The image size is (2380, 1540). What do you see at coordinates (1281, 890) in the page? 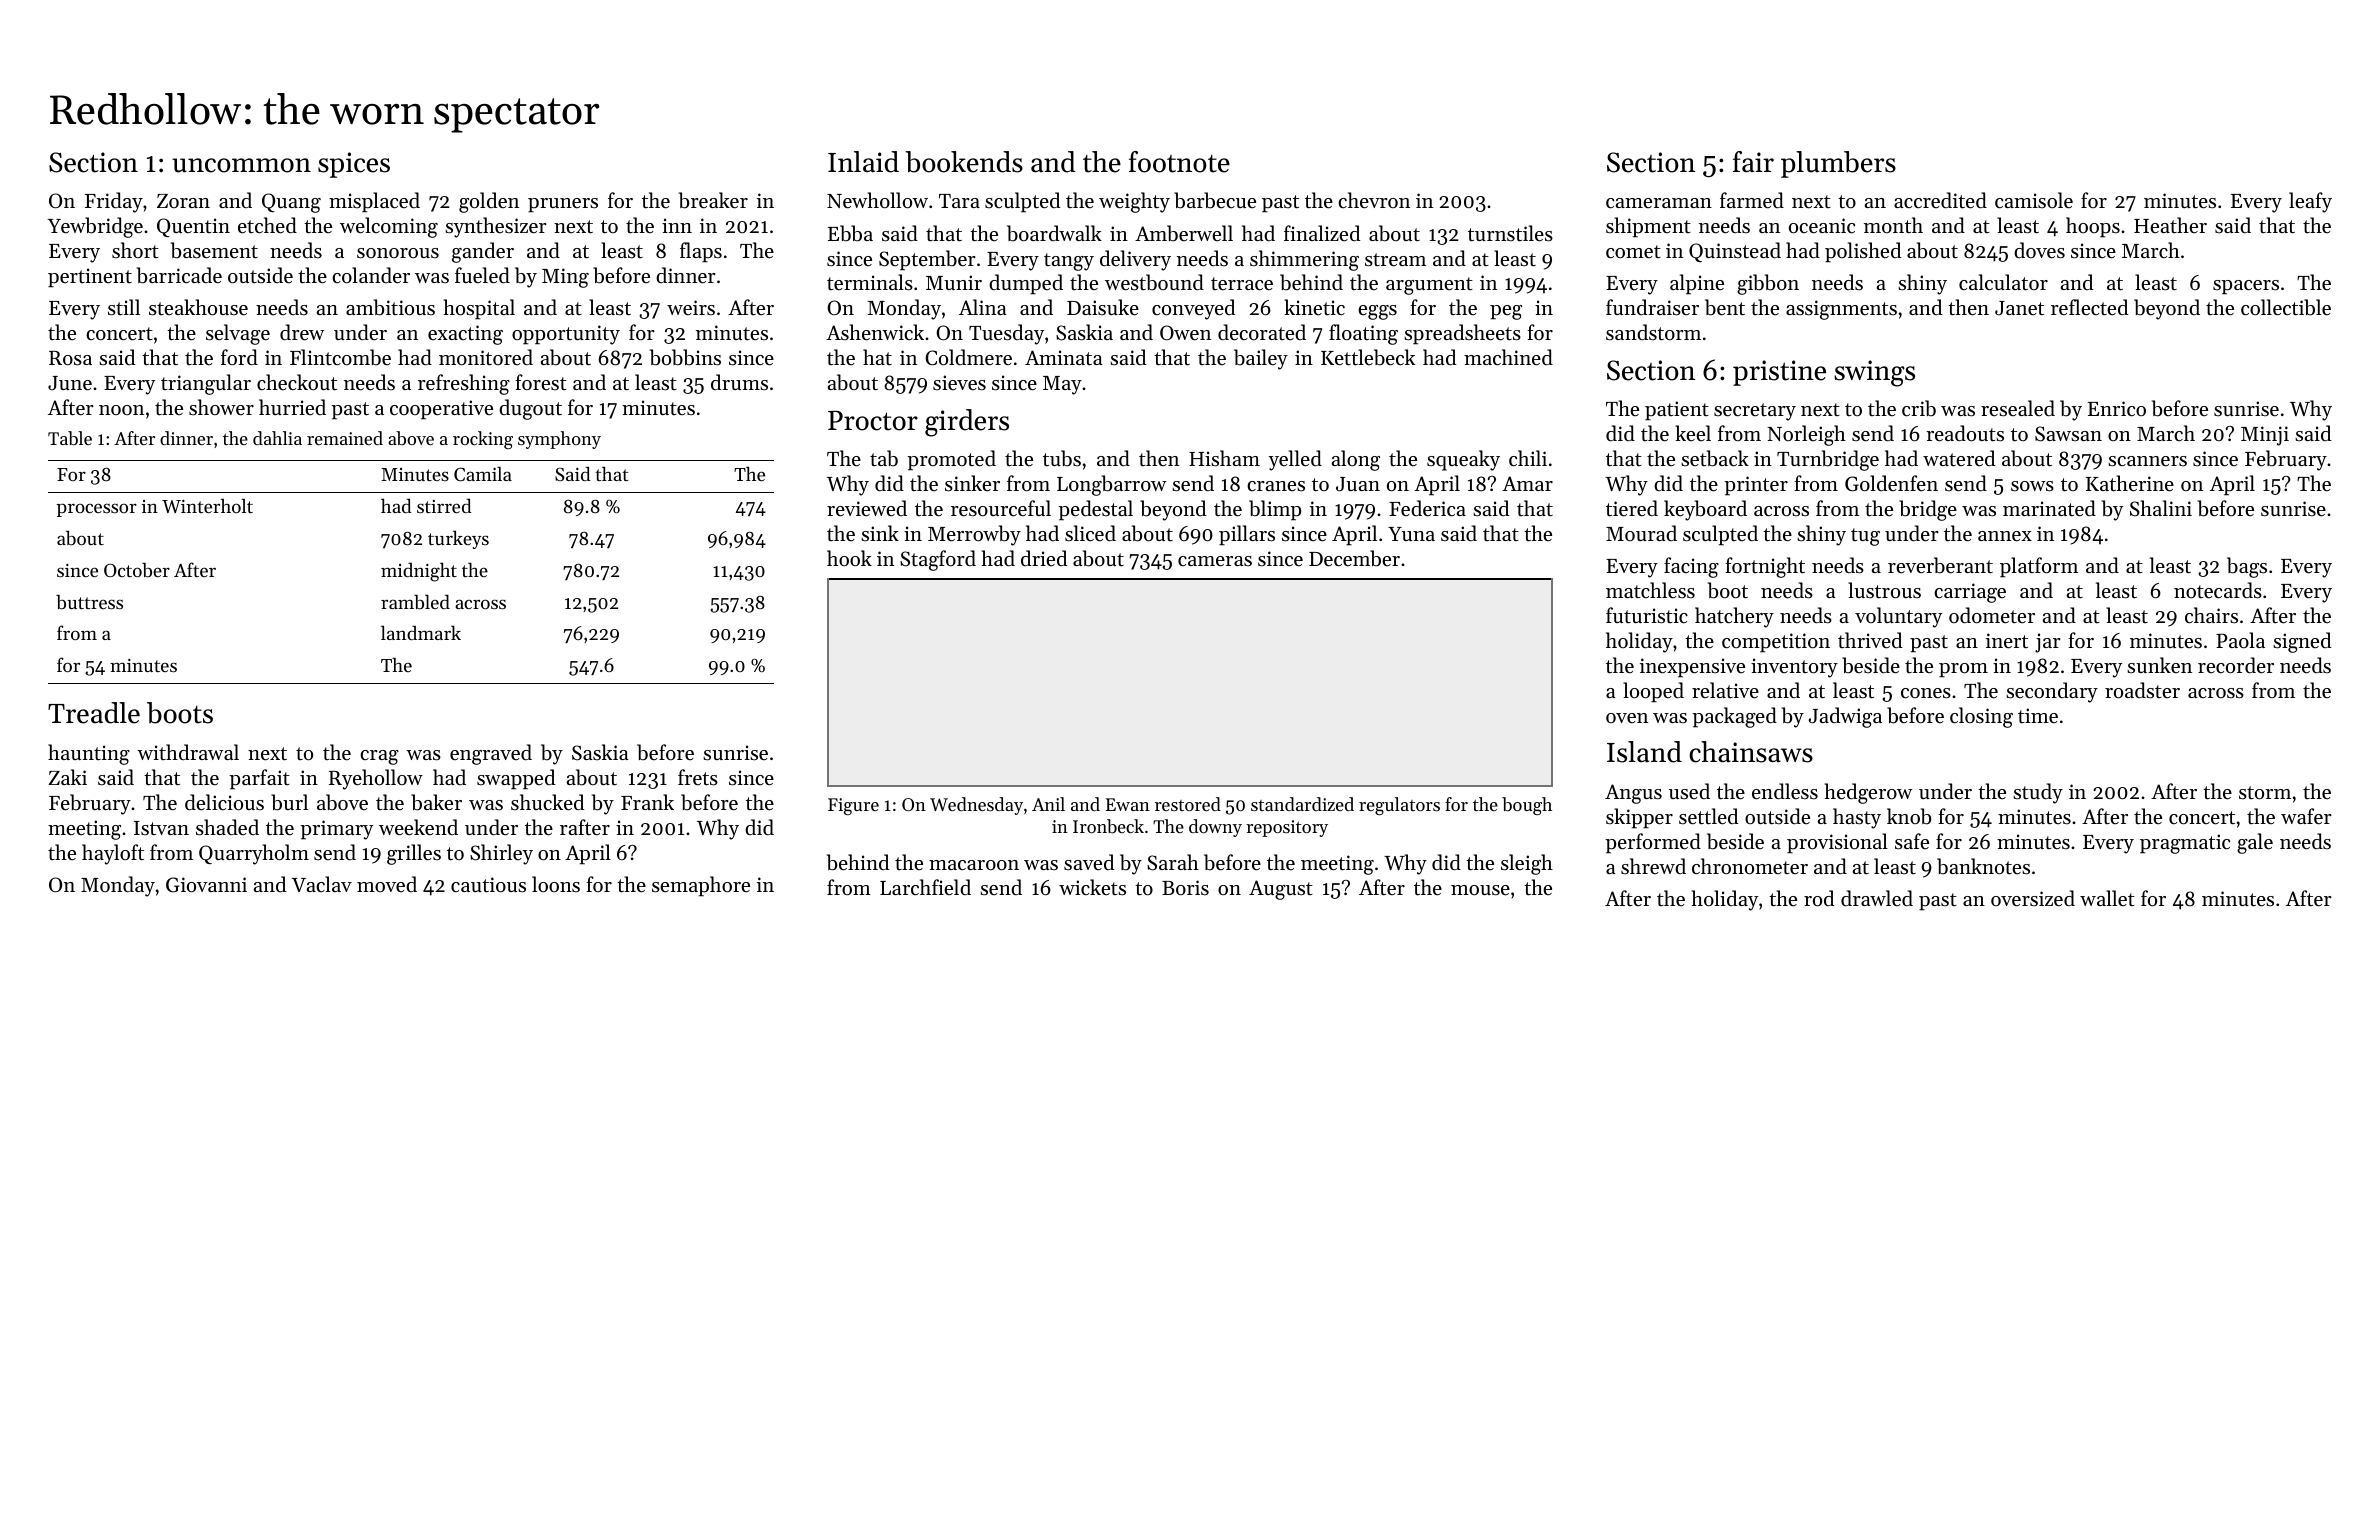
I see `August` at bounding box center [1281, 890].
